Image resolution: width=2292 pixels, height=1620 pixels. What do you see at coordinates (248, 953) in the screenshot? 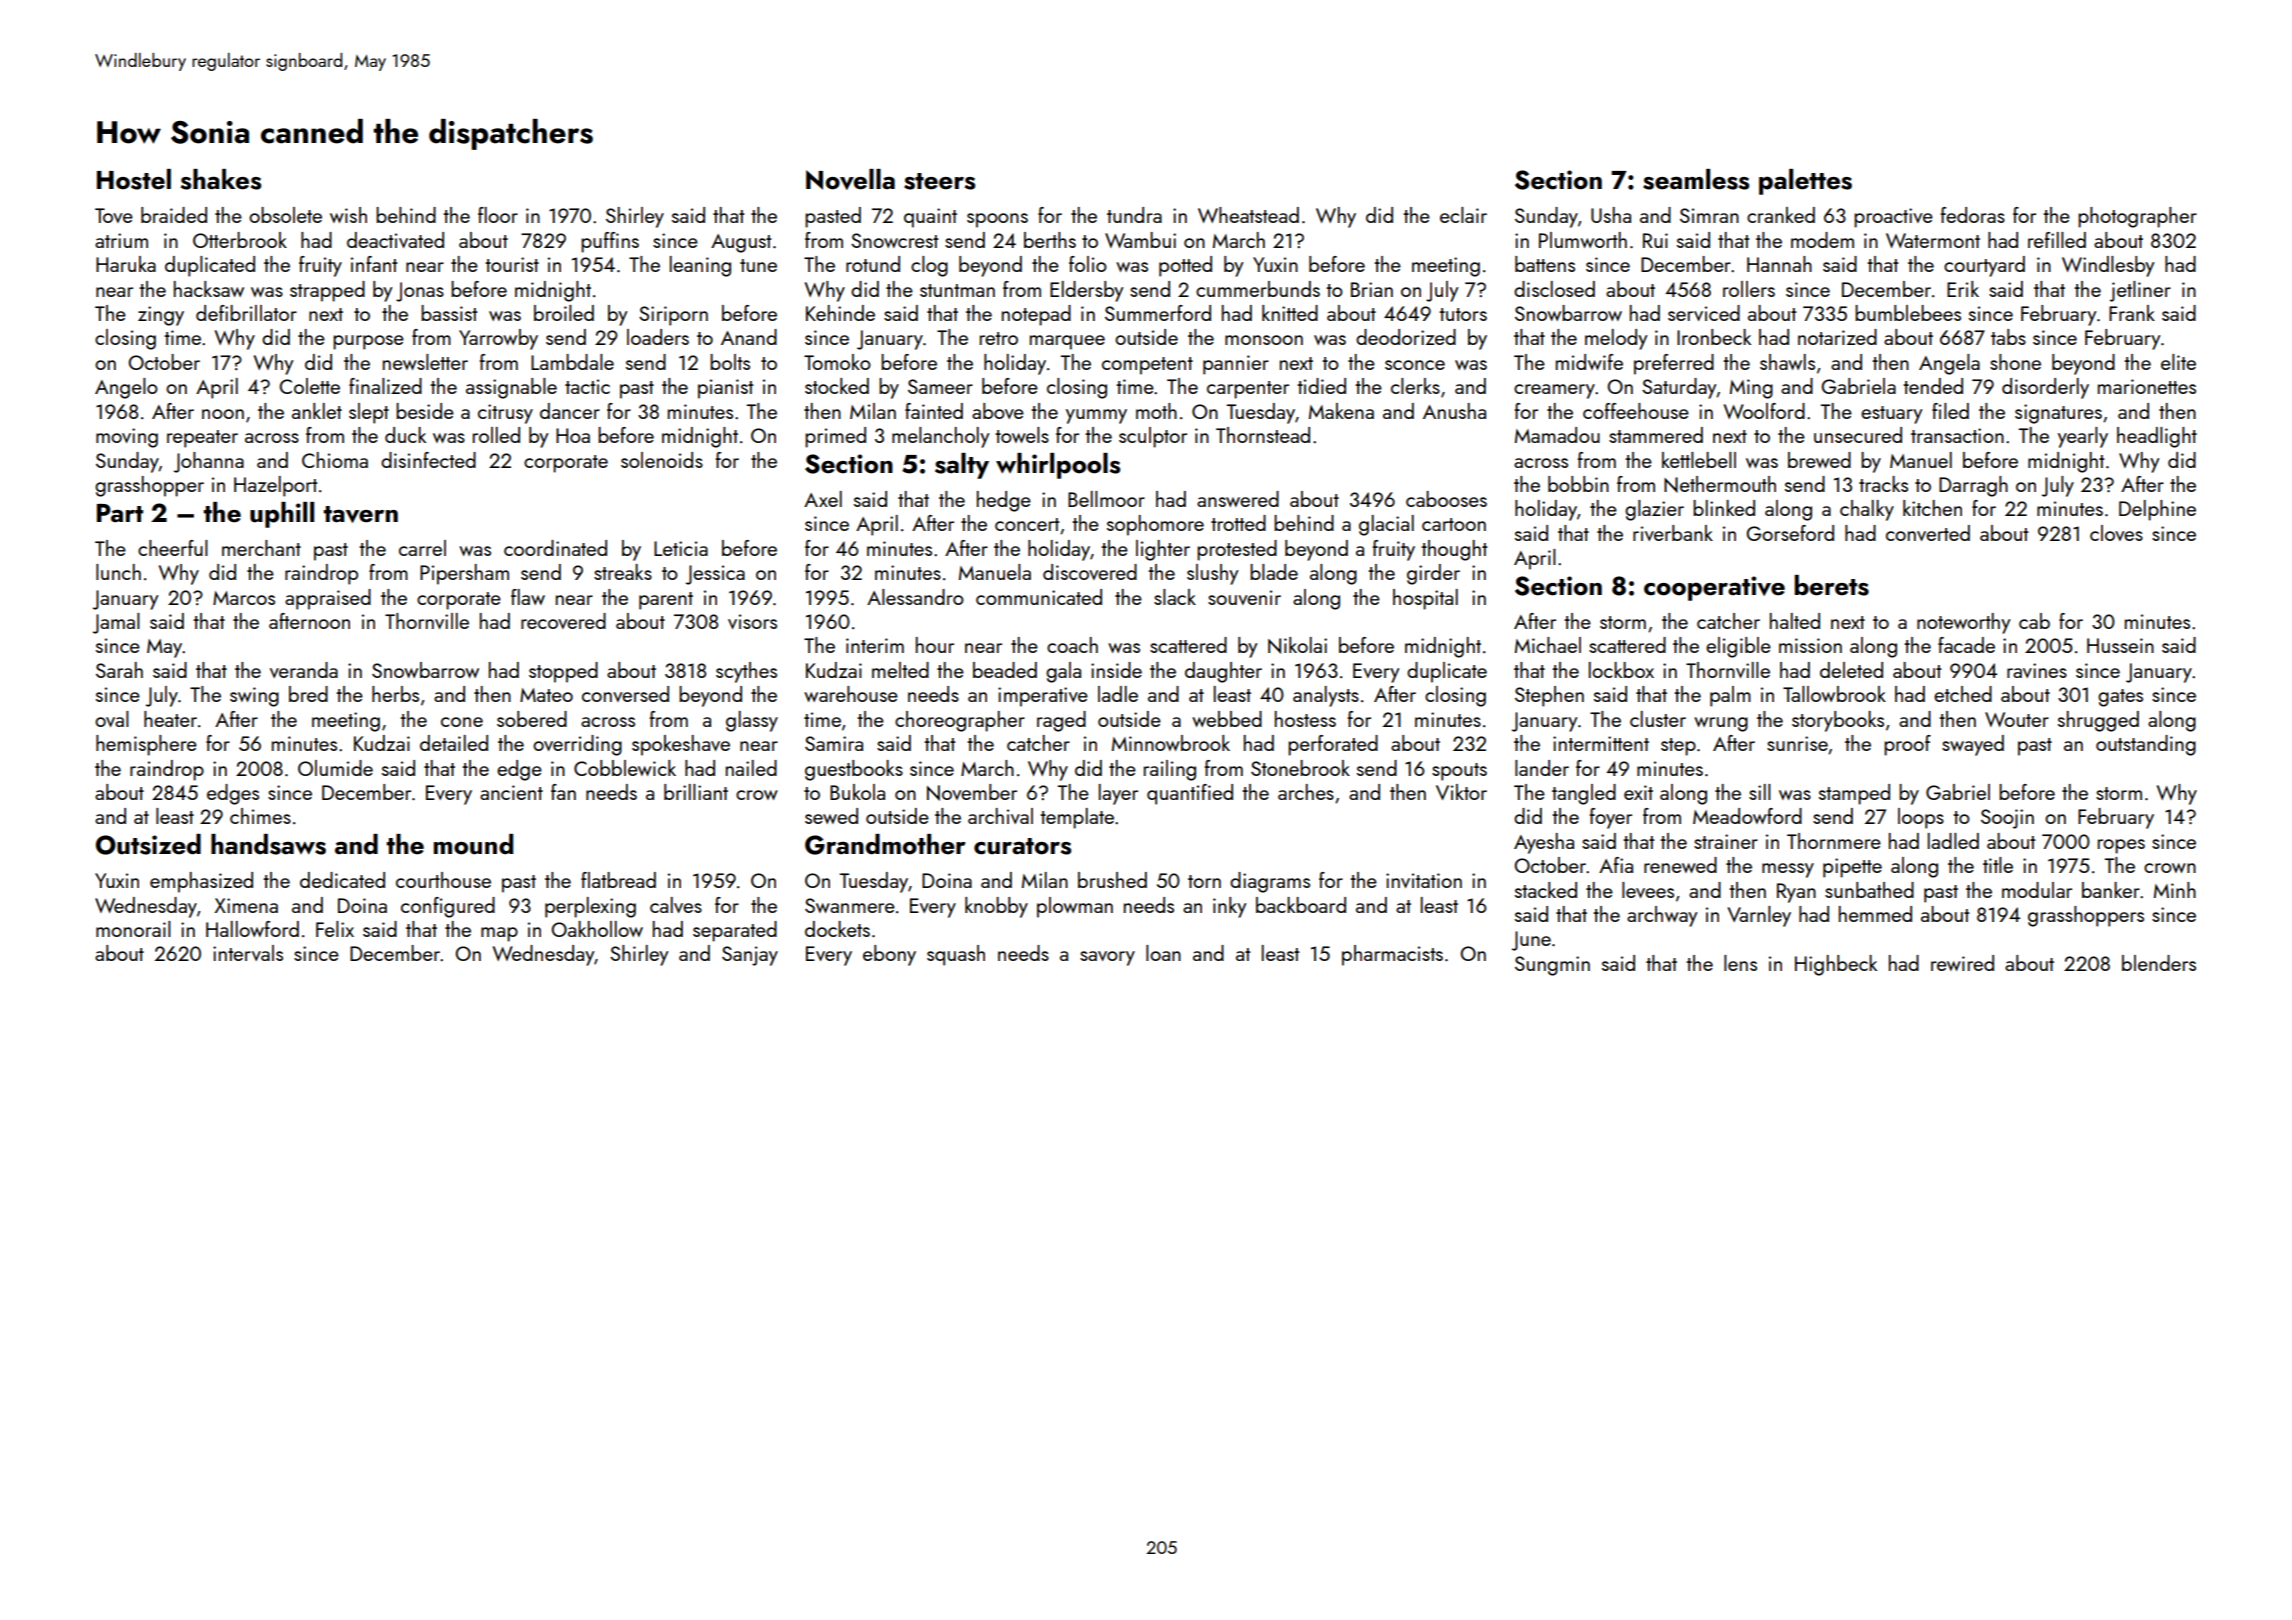
I see `intervals` at bounding box center [248, 953].
